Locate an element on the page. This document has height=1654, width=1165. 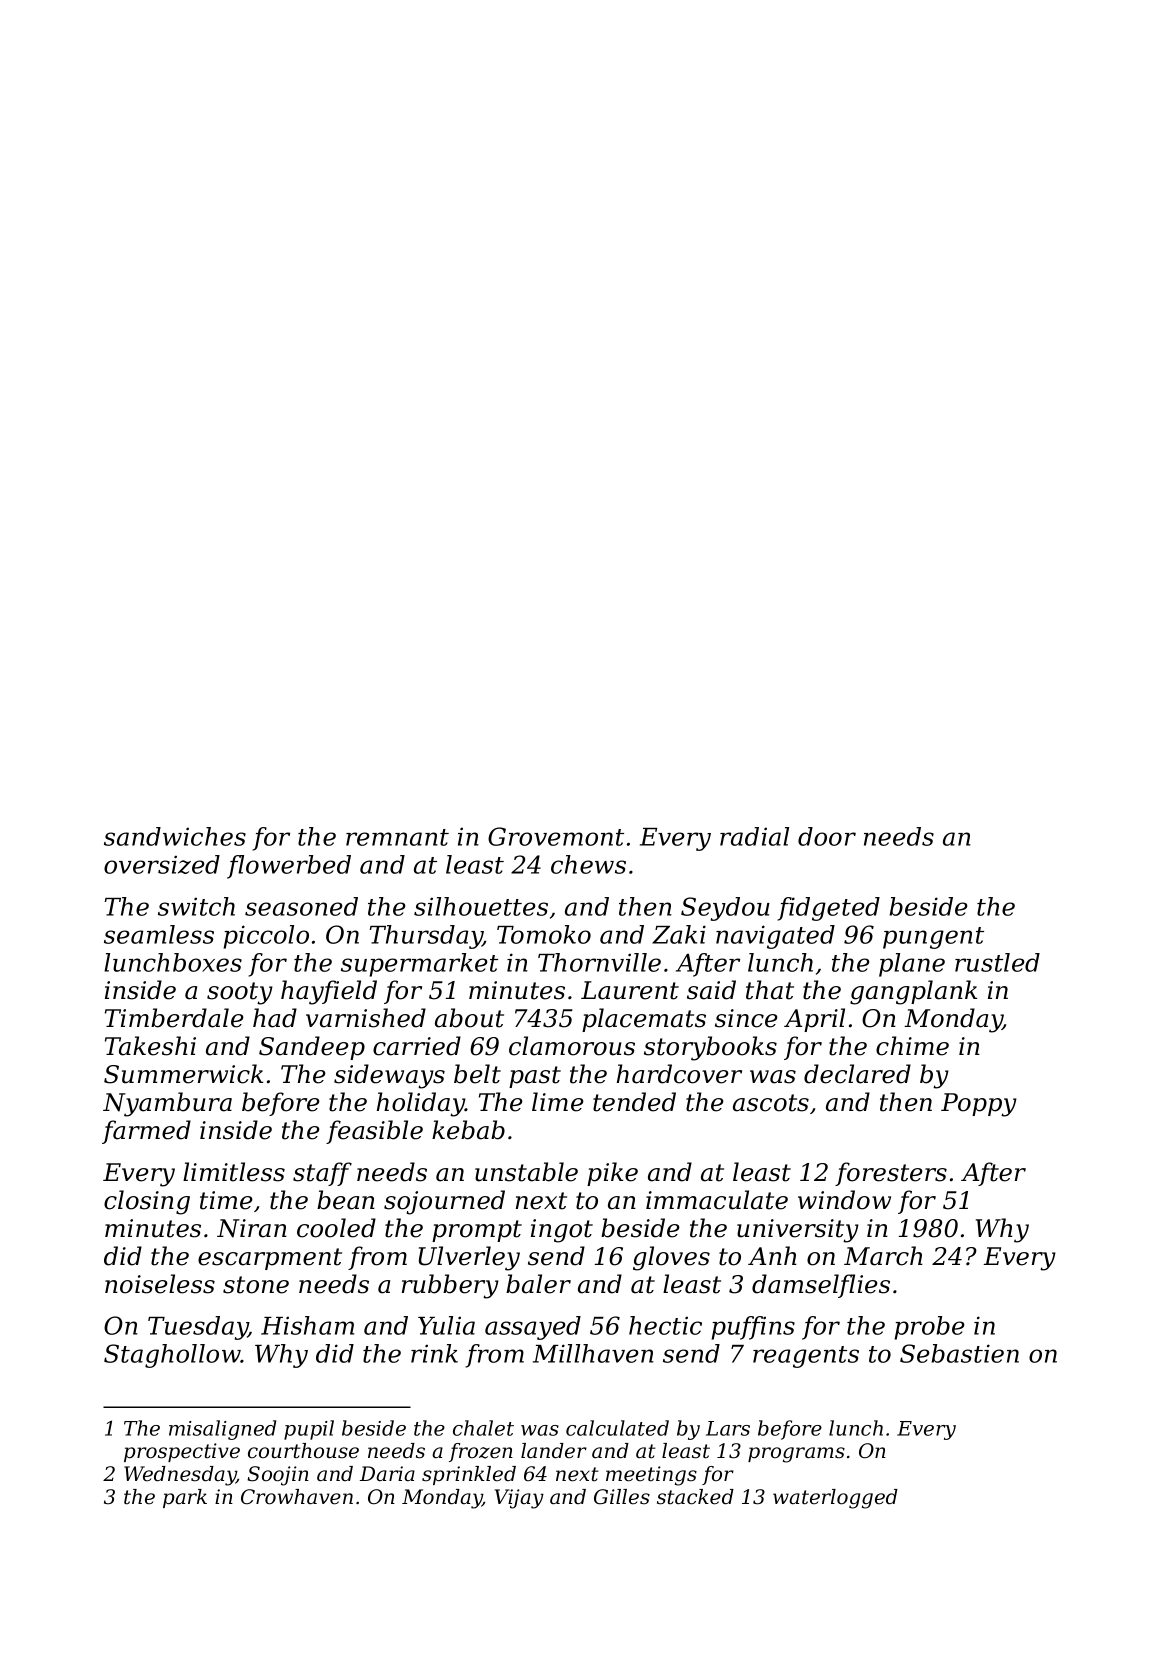
window is located at coordinates (844, 1200).
